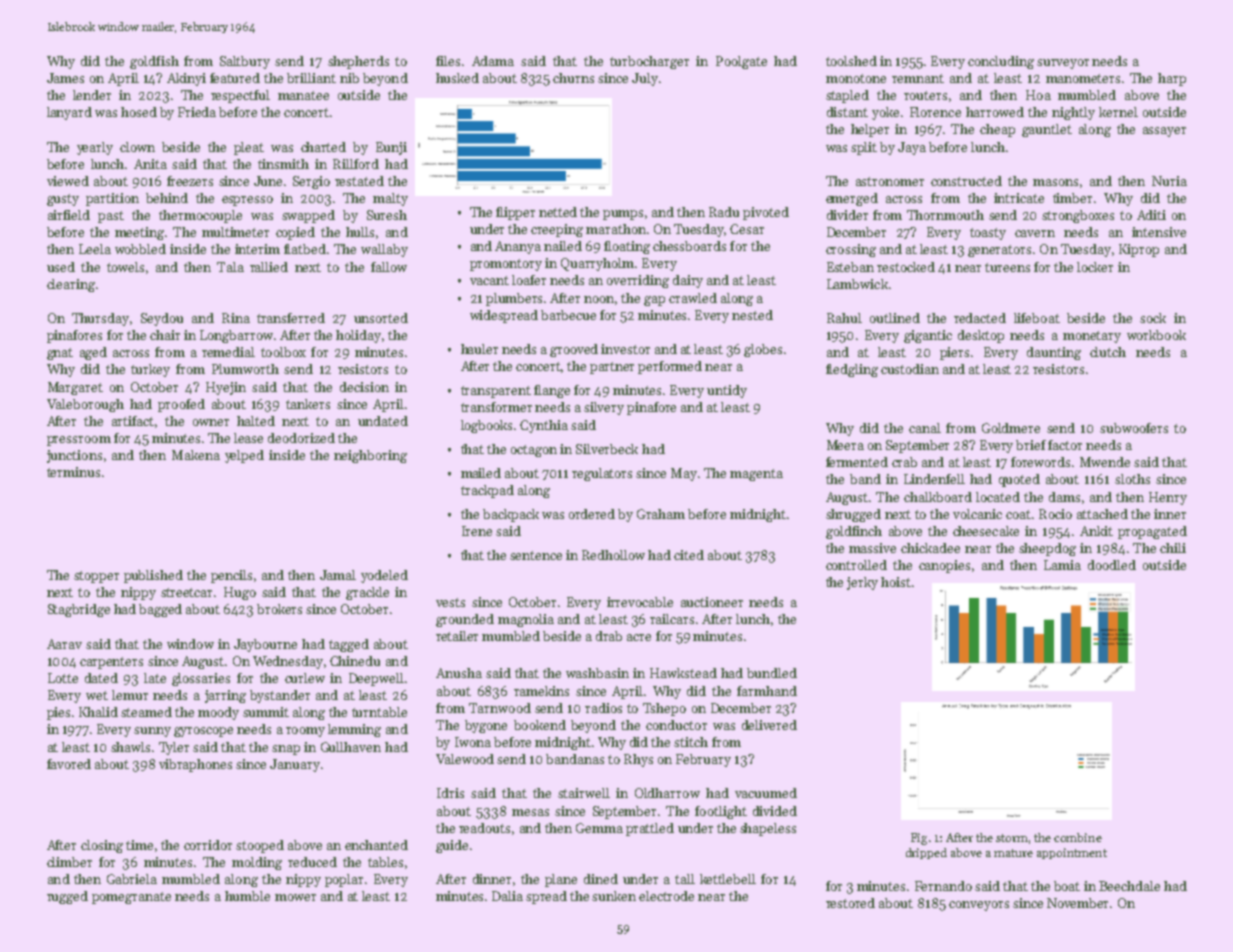 The image size is (1233, 952). I want to click on cited, so click(689, 555).
